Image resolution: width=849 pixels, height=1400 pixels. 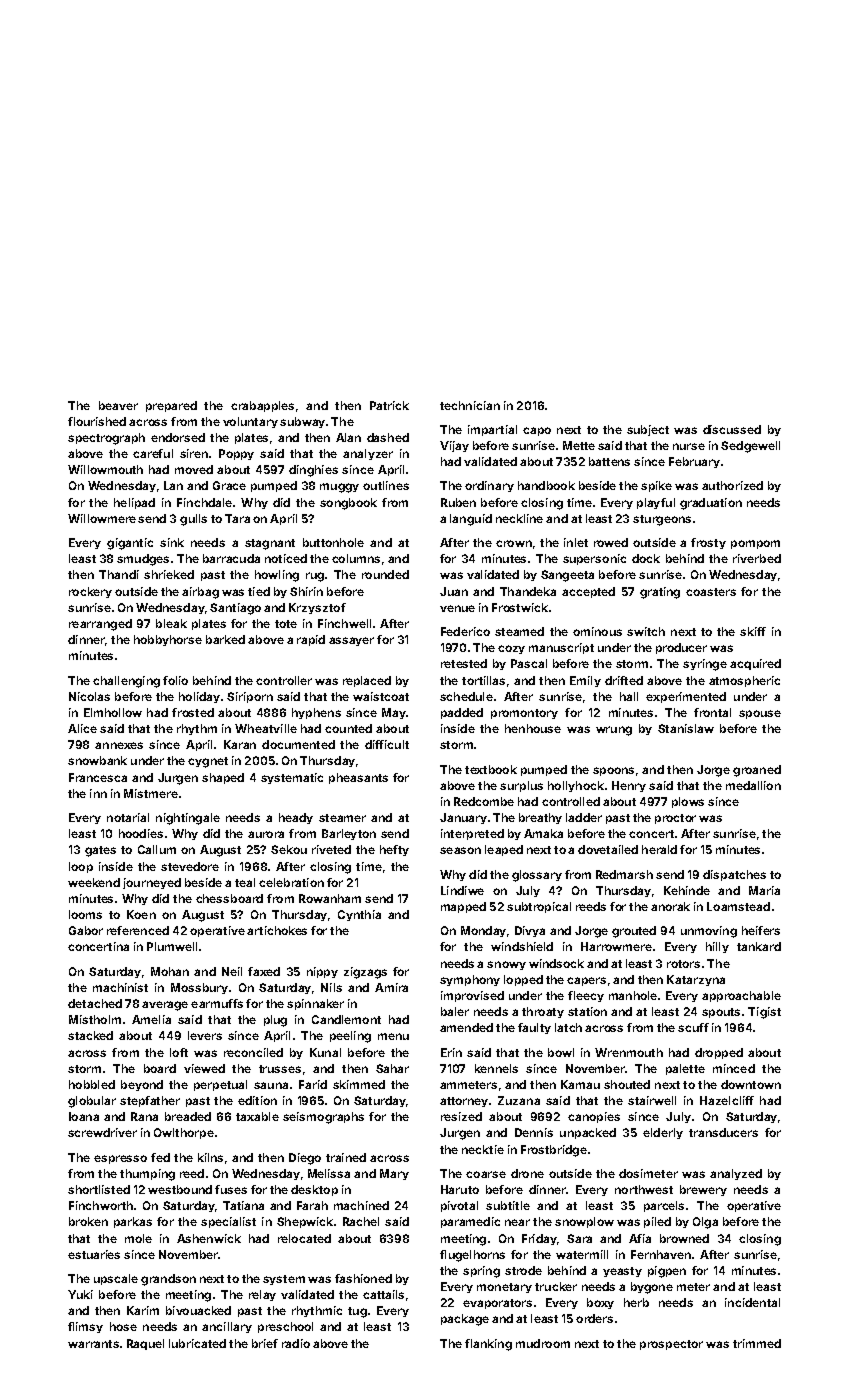 What do you see at coordinates (461, 1116) in the image?
I see `resized` at bounding box center [461, 1116].
